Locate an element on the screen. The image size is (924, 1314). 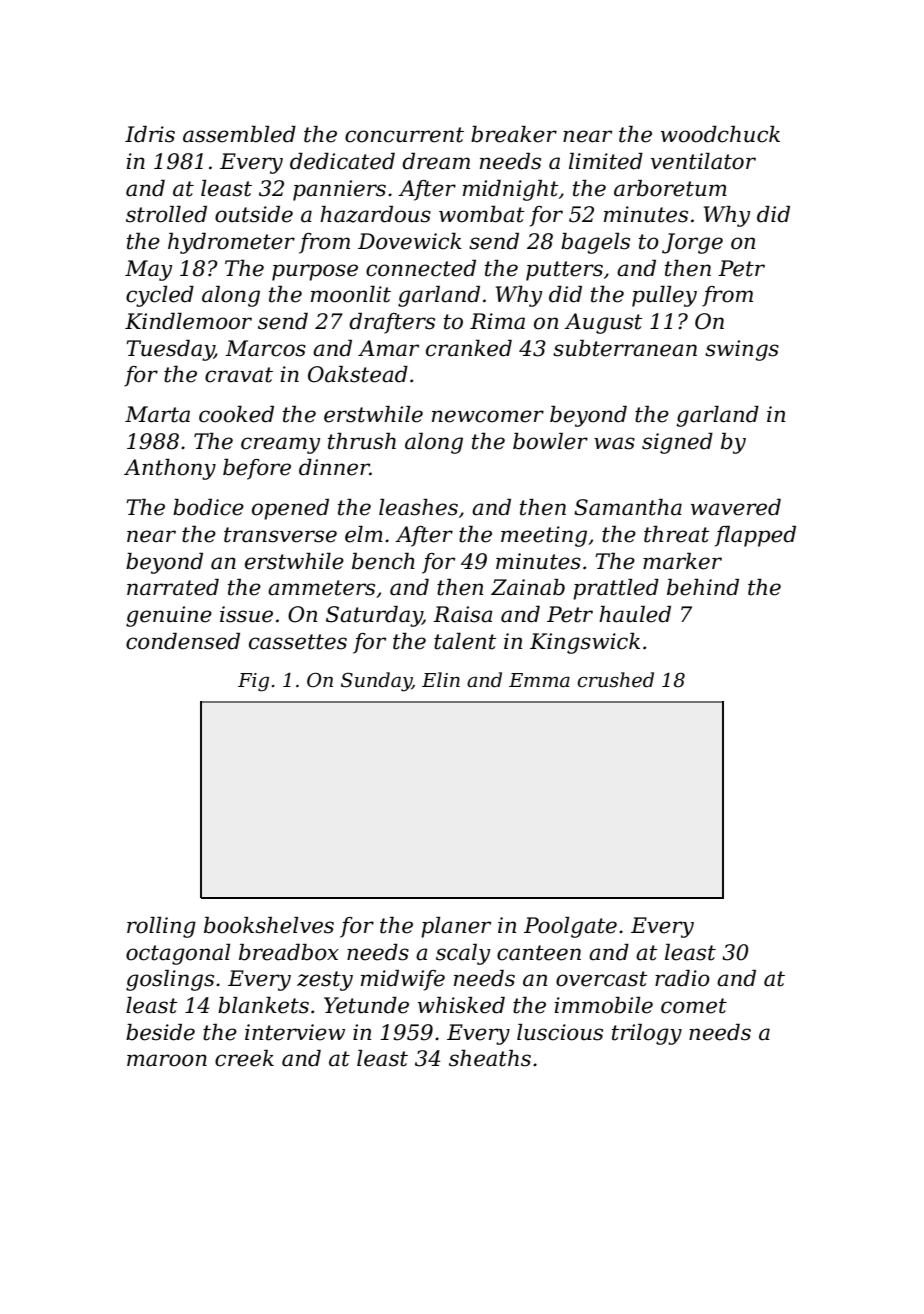
midnight is located at coordinates (510, 190).
